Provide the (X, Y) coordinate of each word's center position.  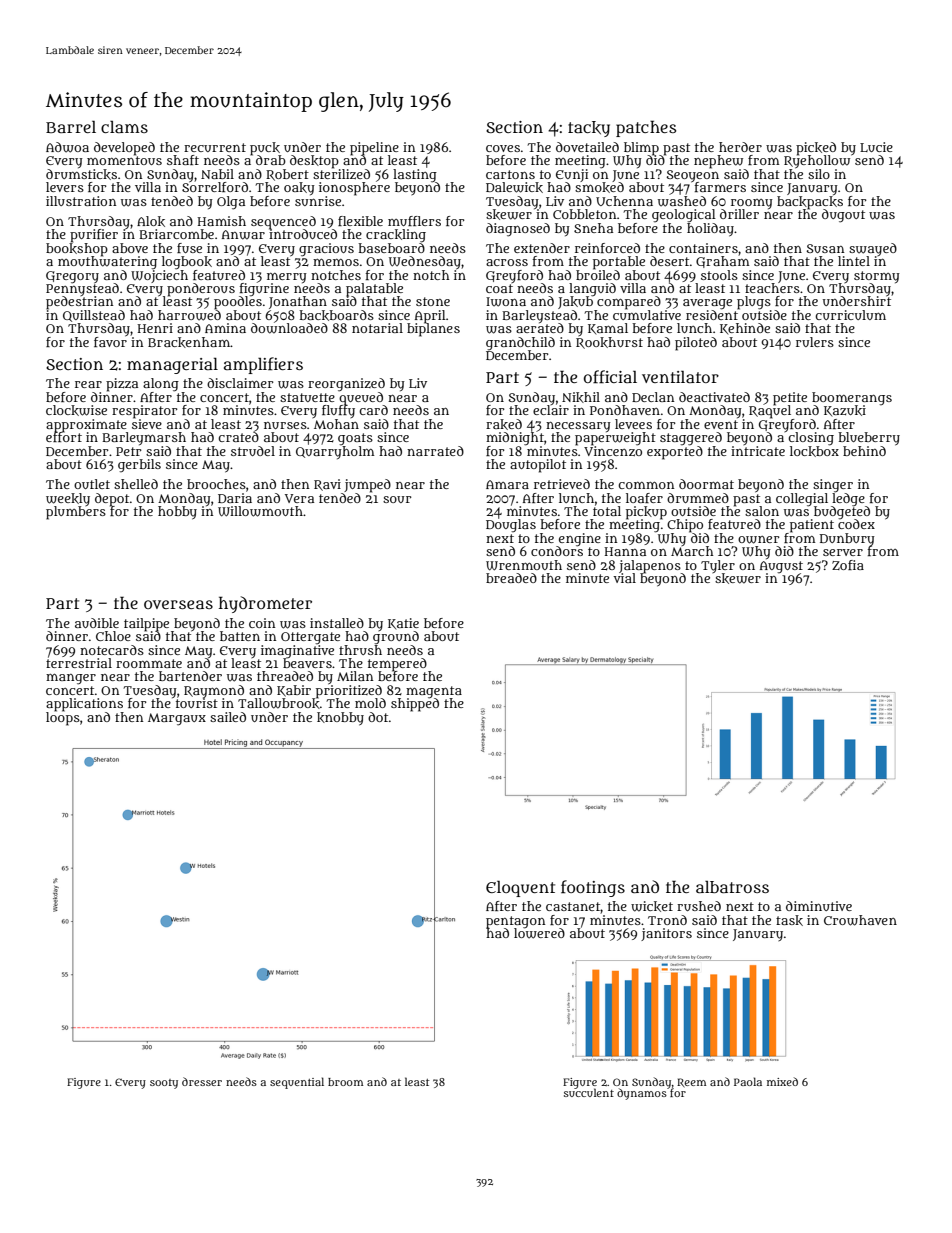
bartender (190, 676)
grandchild (520, 343)
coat (499, 288)
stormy (877, 277)
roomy (752, 204)
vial (624, 578)
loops (63, 719)
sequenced (283, 222)
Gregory (72, 277)
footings (593, 888)
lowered (539, 933)
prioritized (349, 691)
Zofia (848, 565)
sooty (164, 1084)
